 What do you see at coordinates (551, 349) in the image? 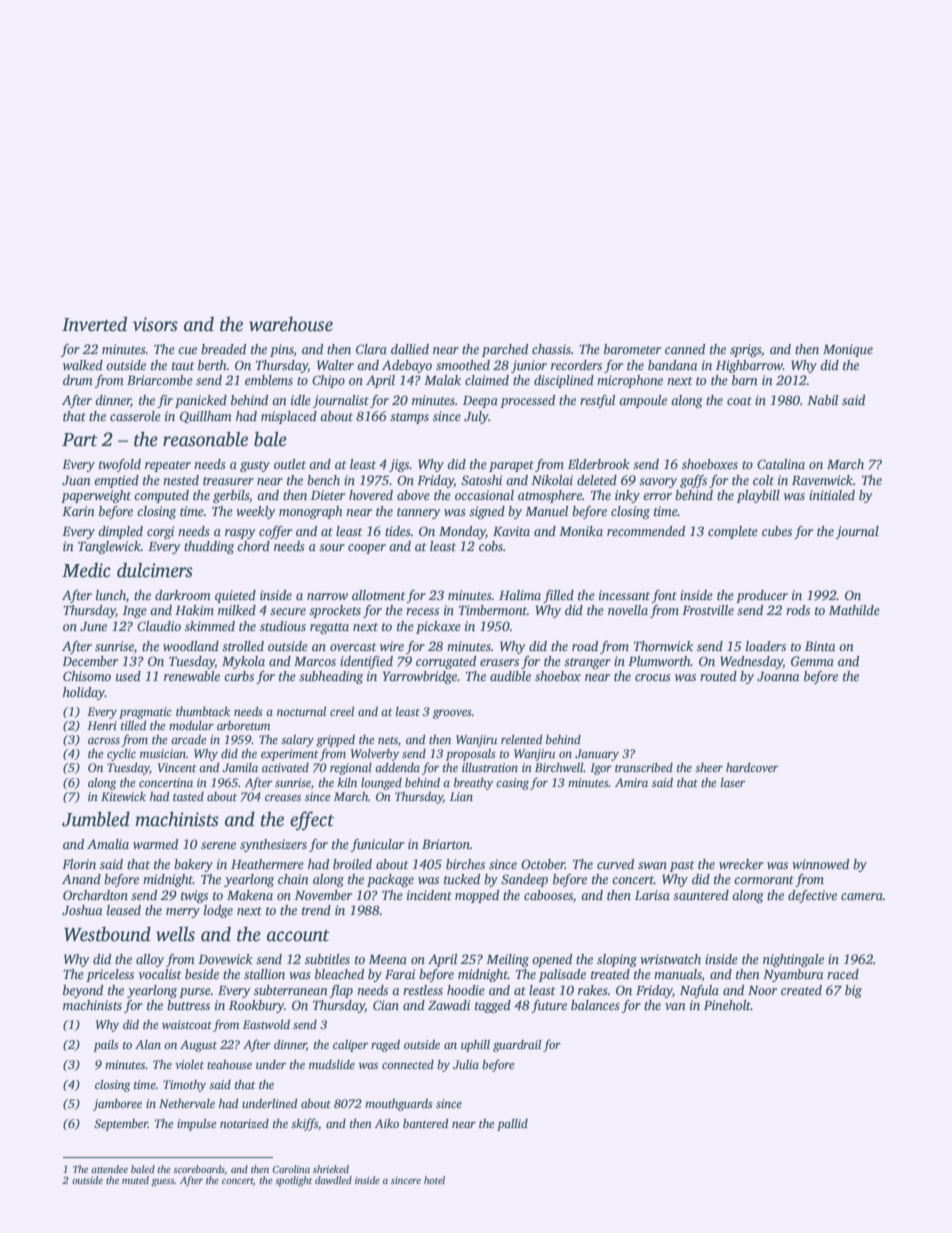
I see `chassis` at bounding box center [551, 349].
